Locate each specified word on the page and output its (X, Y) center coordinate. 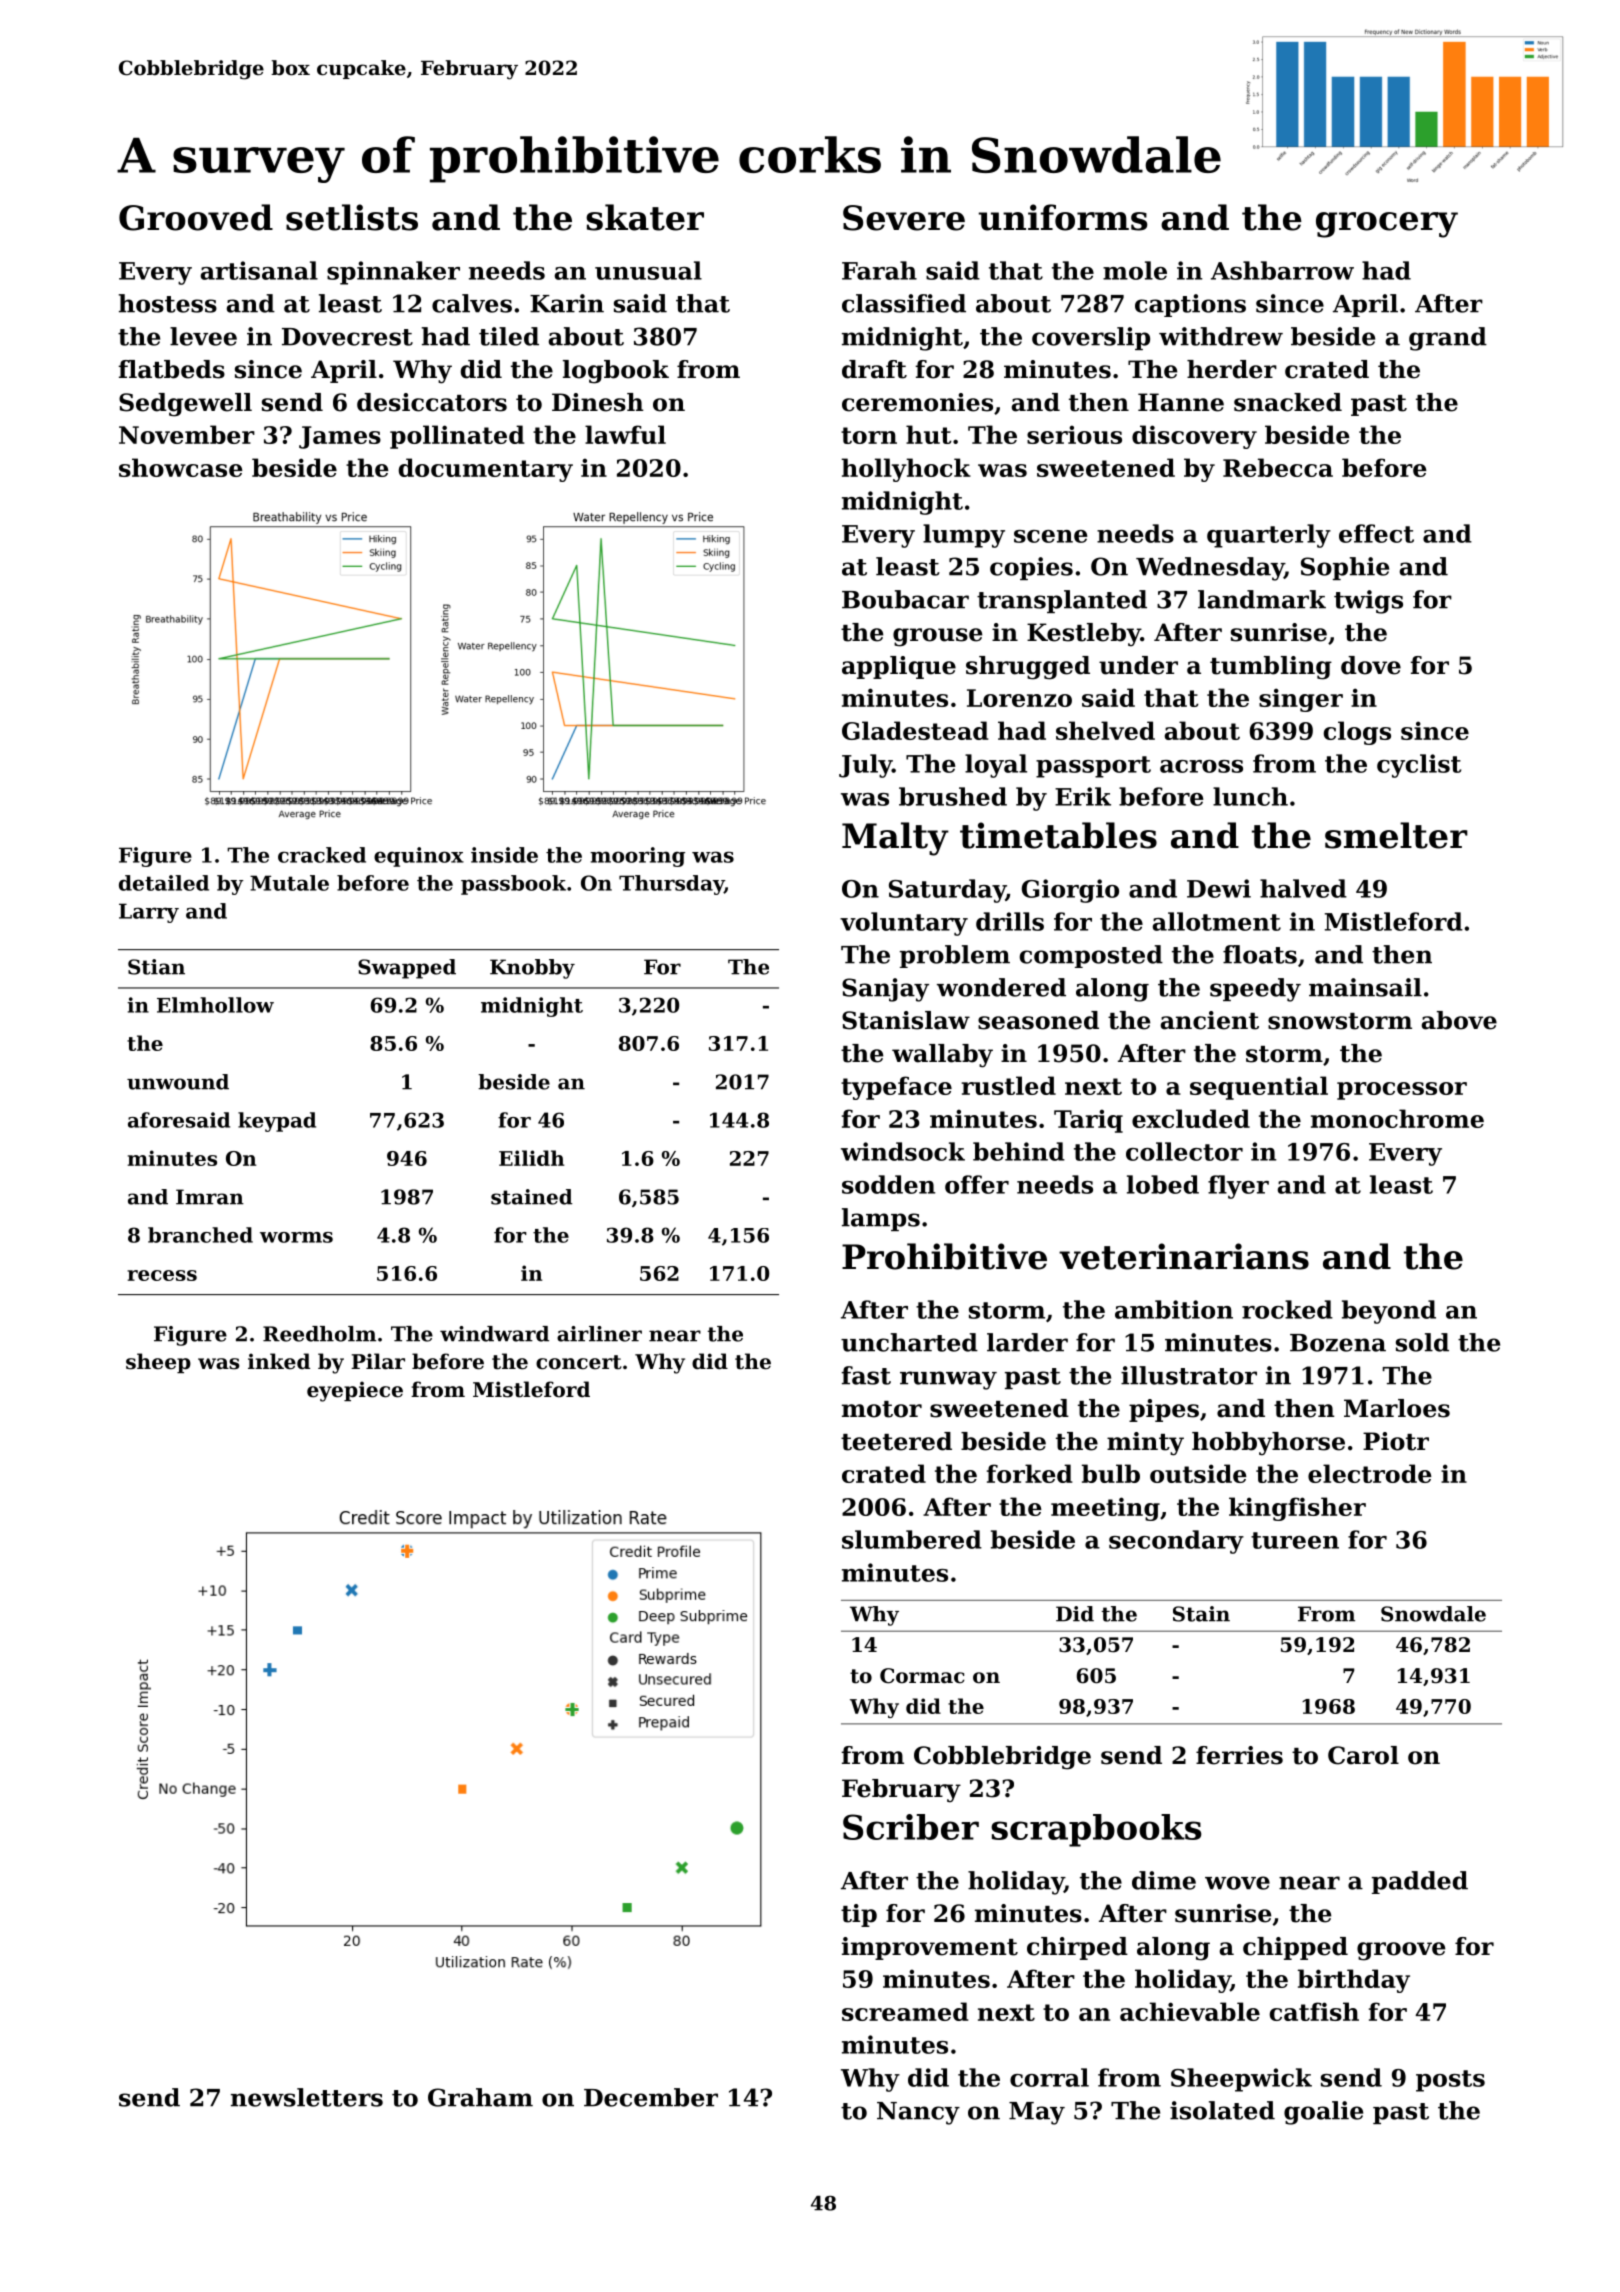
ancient (1210, 1020)
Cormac (922, 1676)
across (1201, 766)
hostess (168, 303)
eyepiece (355, 1391)
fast (866, 1375)
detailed (164, 883)
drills (1010, 921)
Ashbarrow (1282, 270)
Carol (1363, 1755)
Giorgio (1070, 891)
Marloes (1397, 1408)
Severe (904, 218)
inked (279, 1361)
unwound (178, 1082)
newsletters (307, 2097)
